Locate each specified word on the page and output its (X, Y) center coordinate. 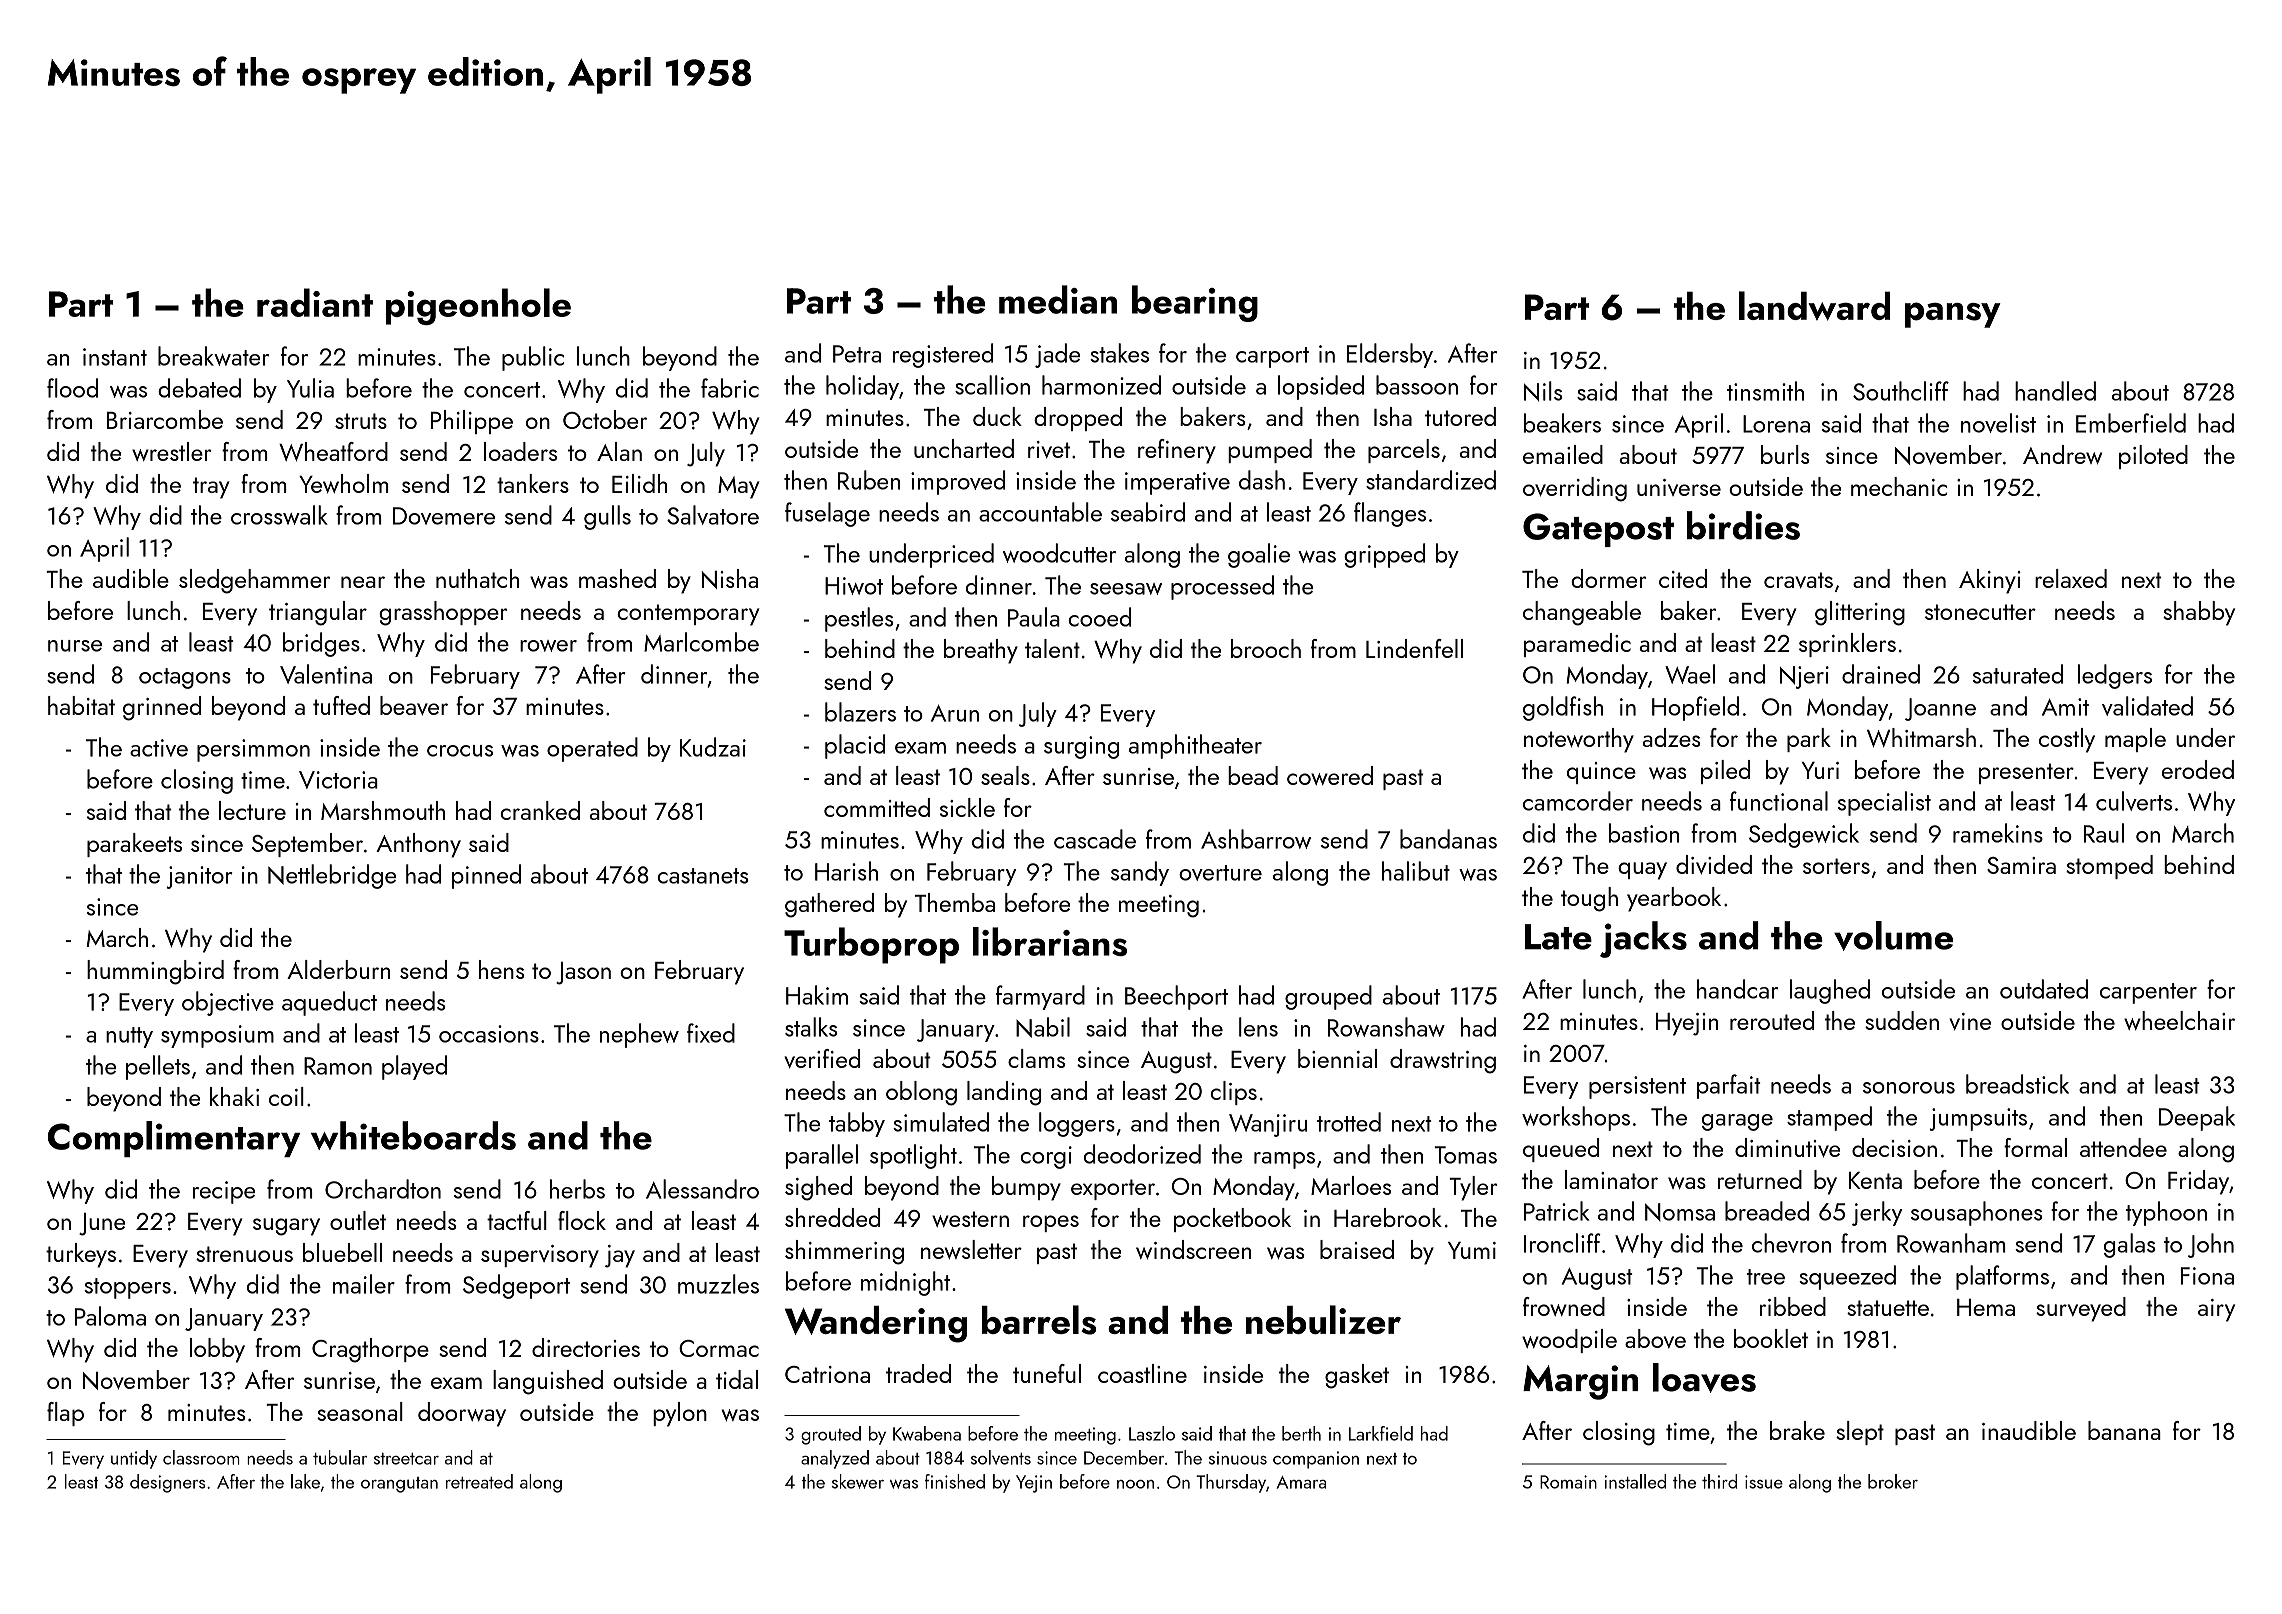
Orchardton (383, 1189)
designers (167, 1483)
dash (1262, 480)
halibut (1416, 871)
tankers (533, 483)
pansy (1953, 315)
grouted (831, 1435)
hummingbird (155, 972)
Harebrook (1388, 1217)
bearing (1195, 303)
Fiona (2207, 1276)
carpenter (2148, 993)
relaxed (2071, 578)
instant (115, 357)
